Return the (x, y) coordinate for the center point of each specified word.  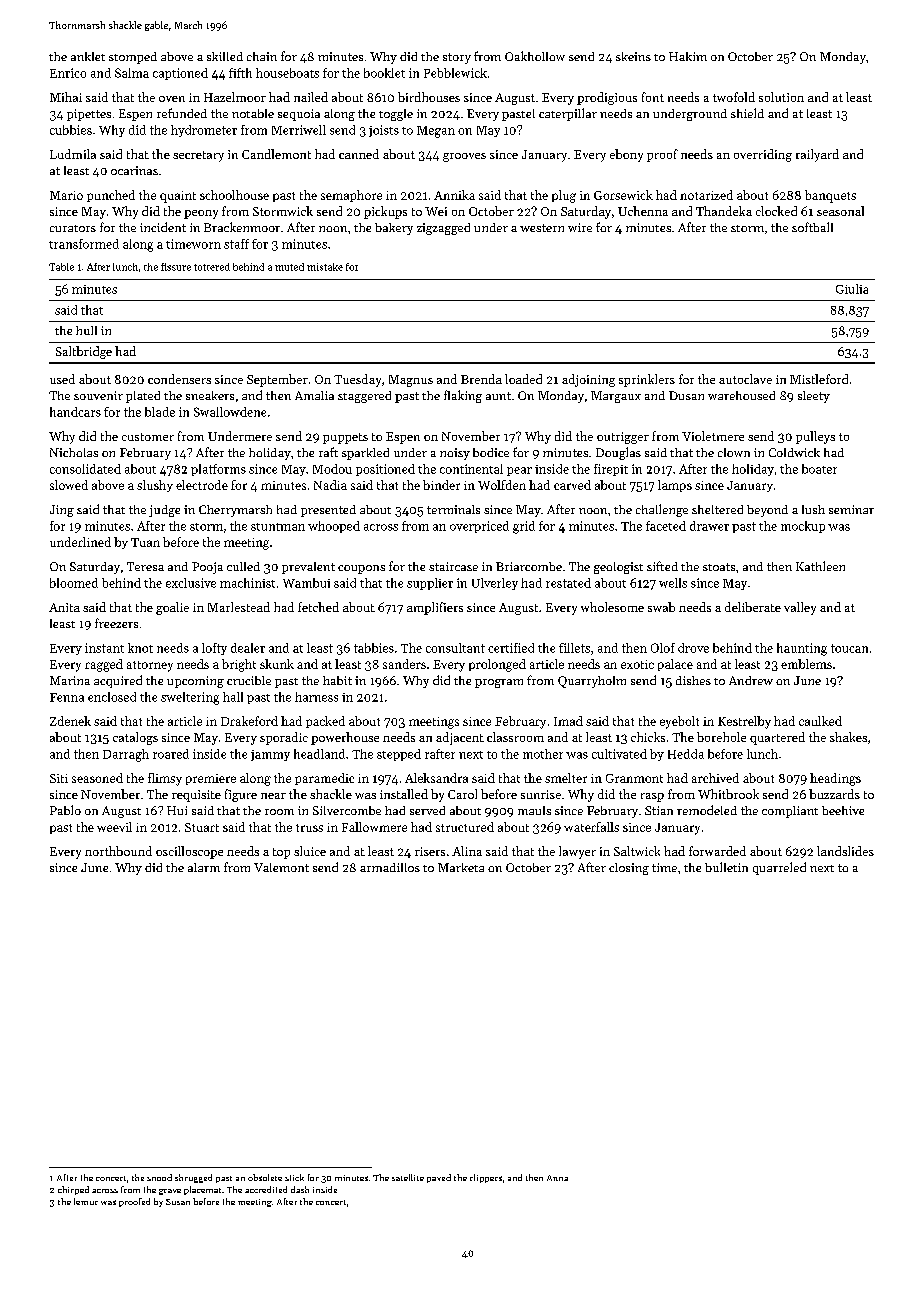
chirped (73, 1190)
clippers (486, 1178)
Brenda (481, 379)
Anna (557, 1178)
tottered (212, 267)
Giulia (852, 289)
